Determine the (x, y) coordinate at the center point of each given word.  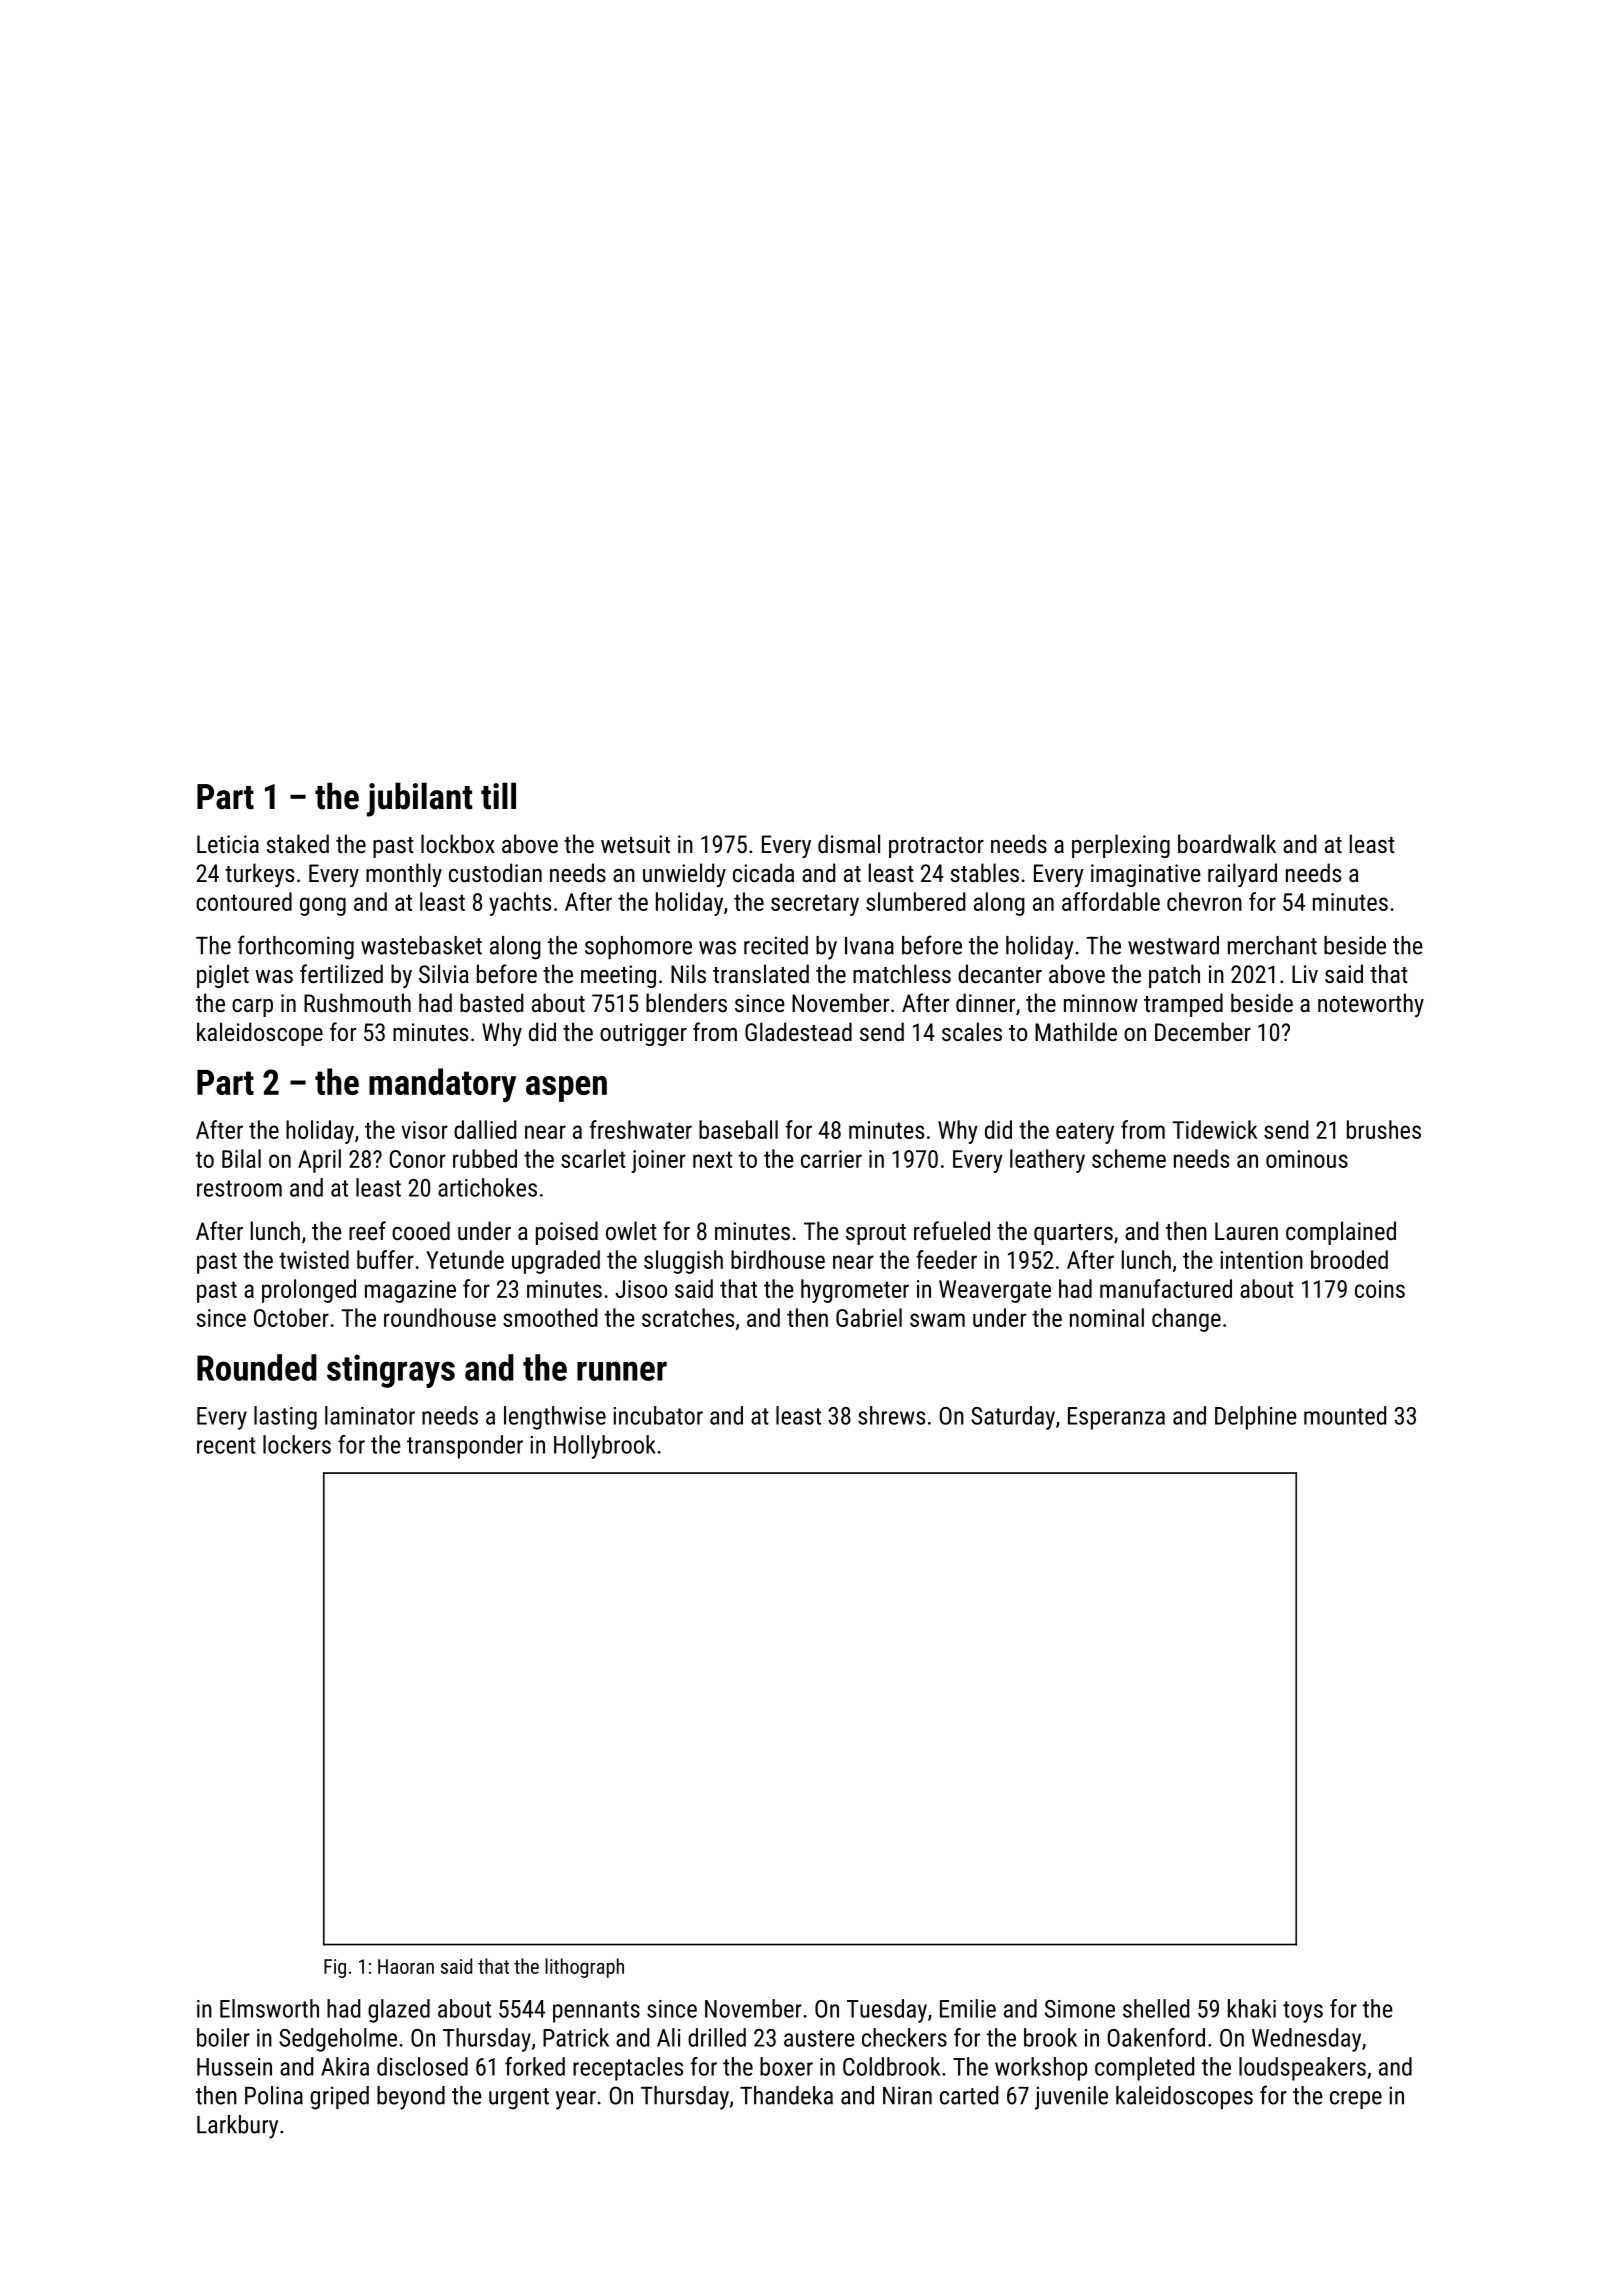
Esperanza (1116, 1418)
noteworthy (1371, 1005)
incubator (658, 1415)
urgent (519, 2099)
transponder (465, 1447)
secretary (815, 905)
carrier (831, 1159)
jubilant (419, 799)
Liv (1305, 974)
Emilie (968, 2008)
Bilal (241, 1158)
